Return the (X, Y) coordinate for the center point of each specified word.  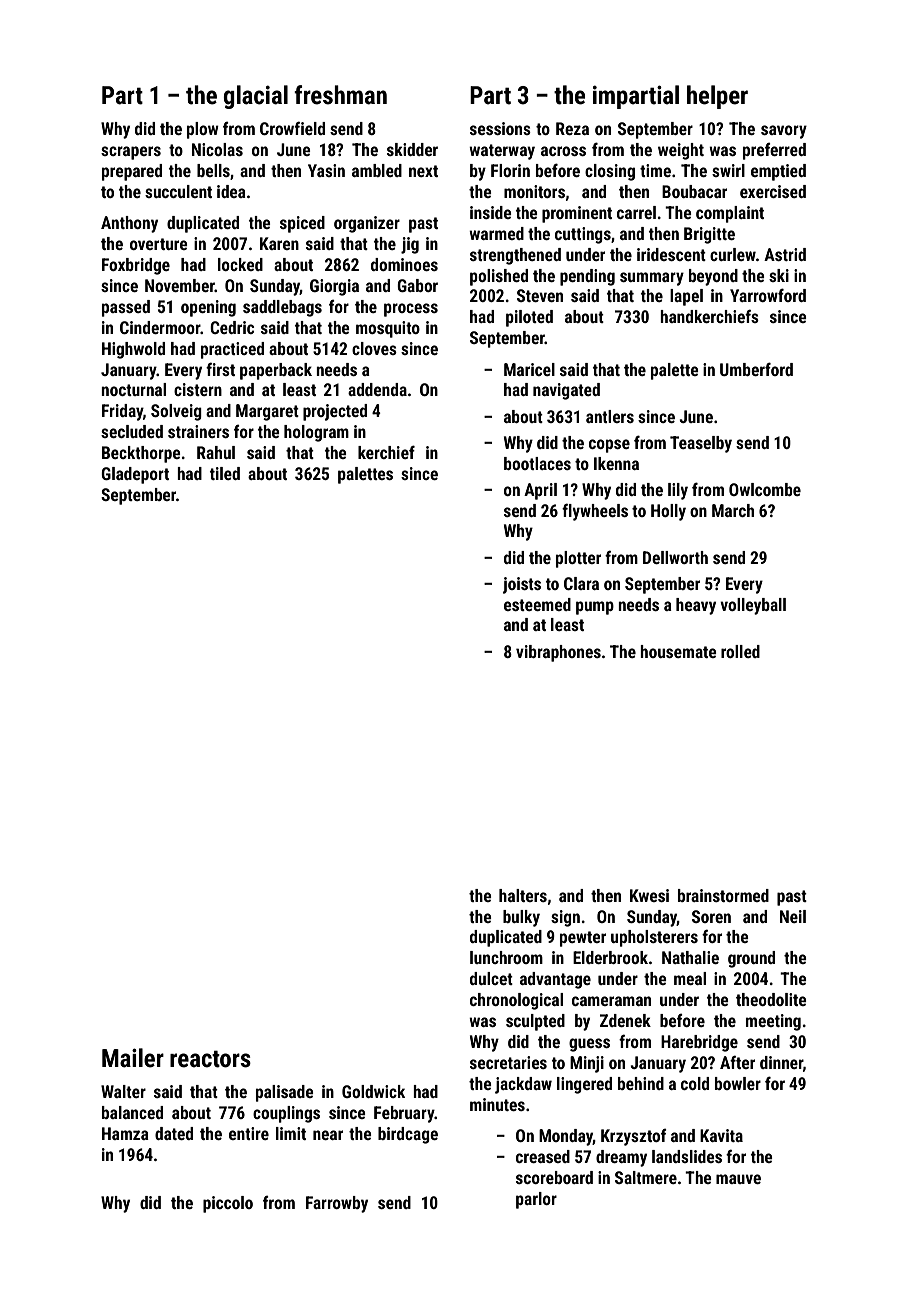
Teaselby (701, 444)
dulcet (491, 978)
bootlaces (537, 463)
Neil (793, 916)
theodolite (771, 999)
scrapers (131, 153)
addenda (377, 389)
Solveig (176, 412)
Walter (123, 1091)
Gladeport (135, 475)
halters (523, 895)
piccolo (228, 1204)
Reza (572, 128)
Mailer (133, 1058)
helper (717, 97)
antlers (610, 416)
